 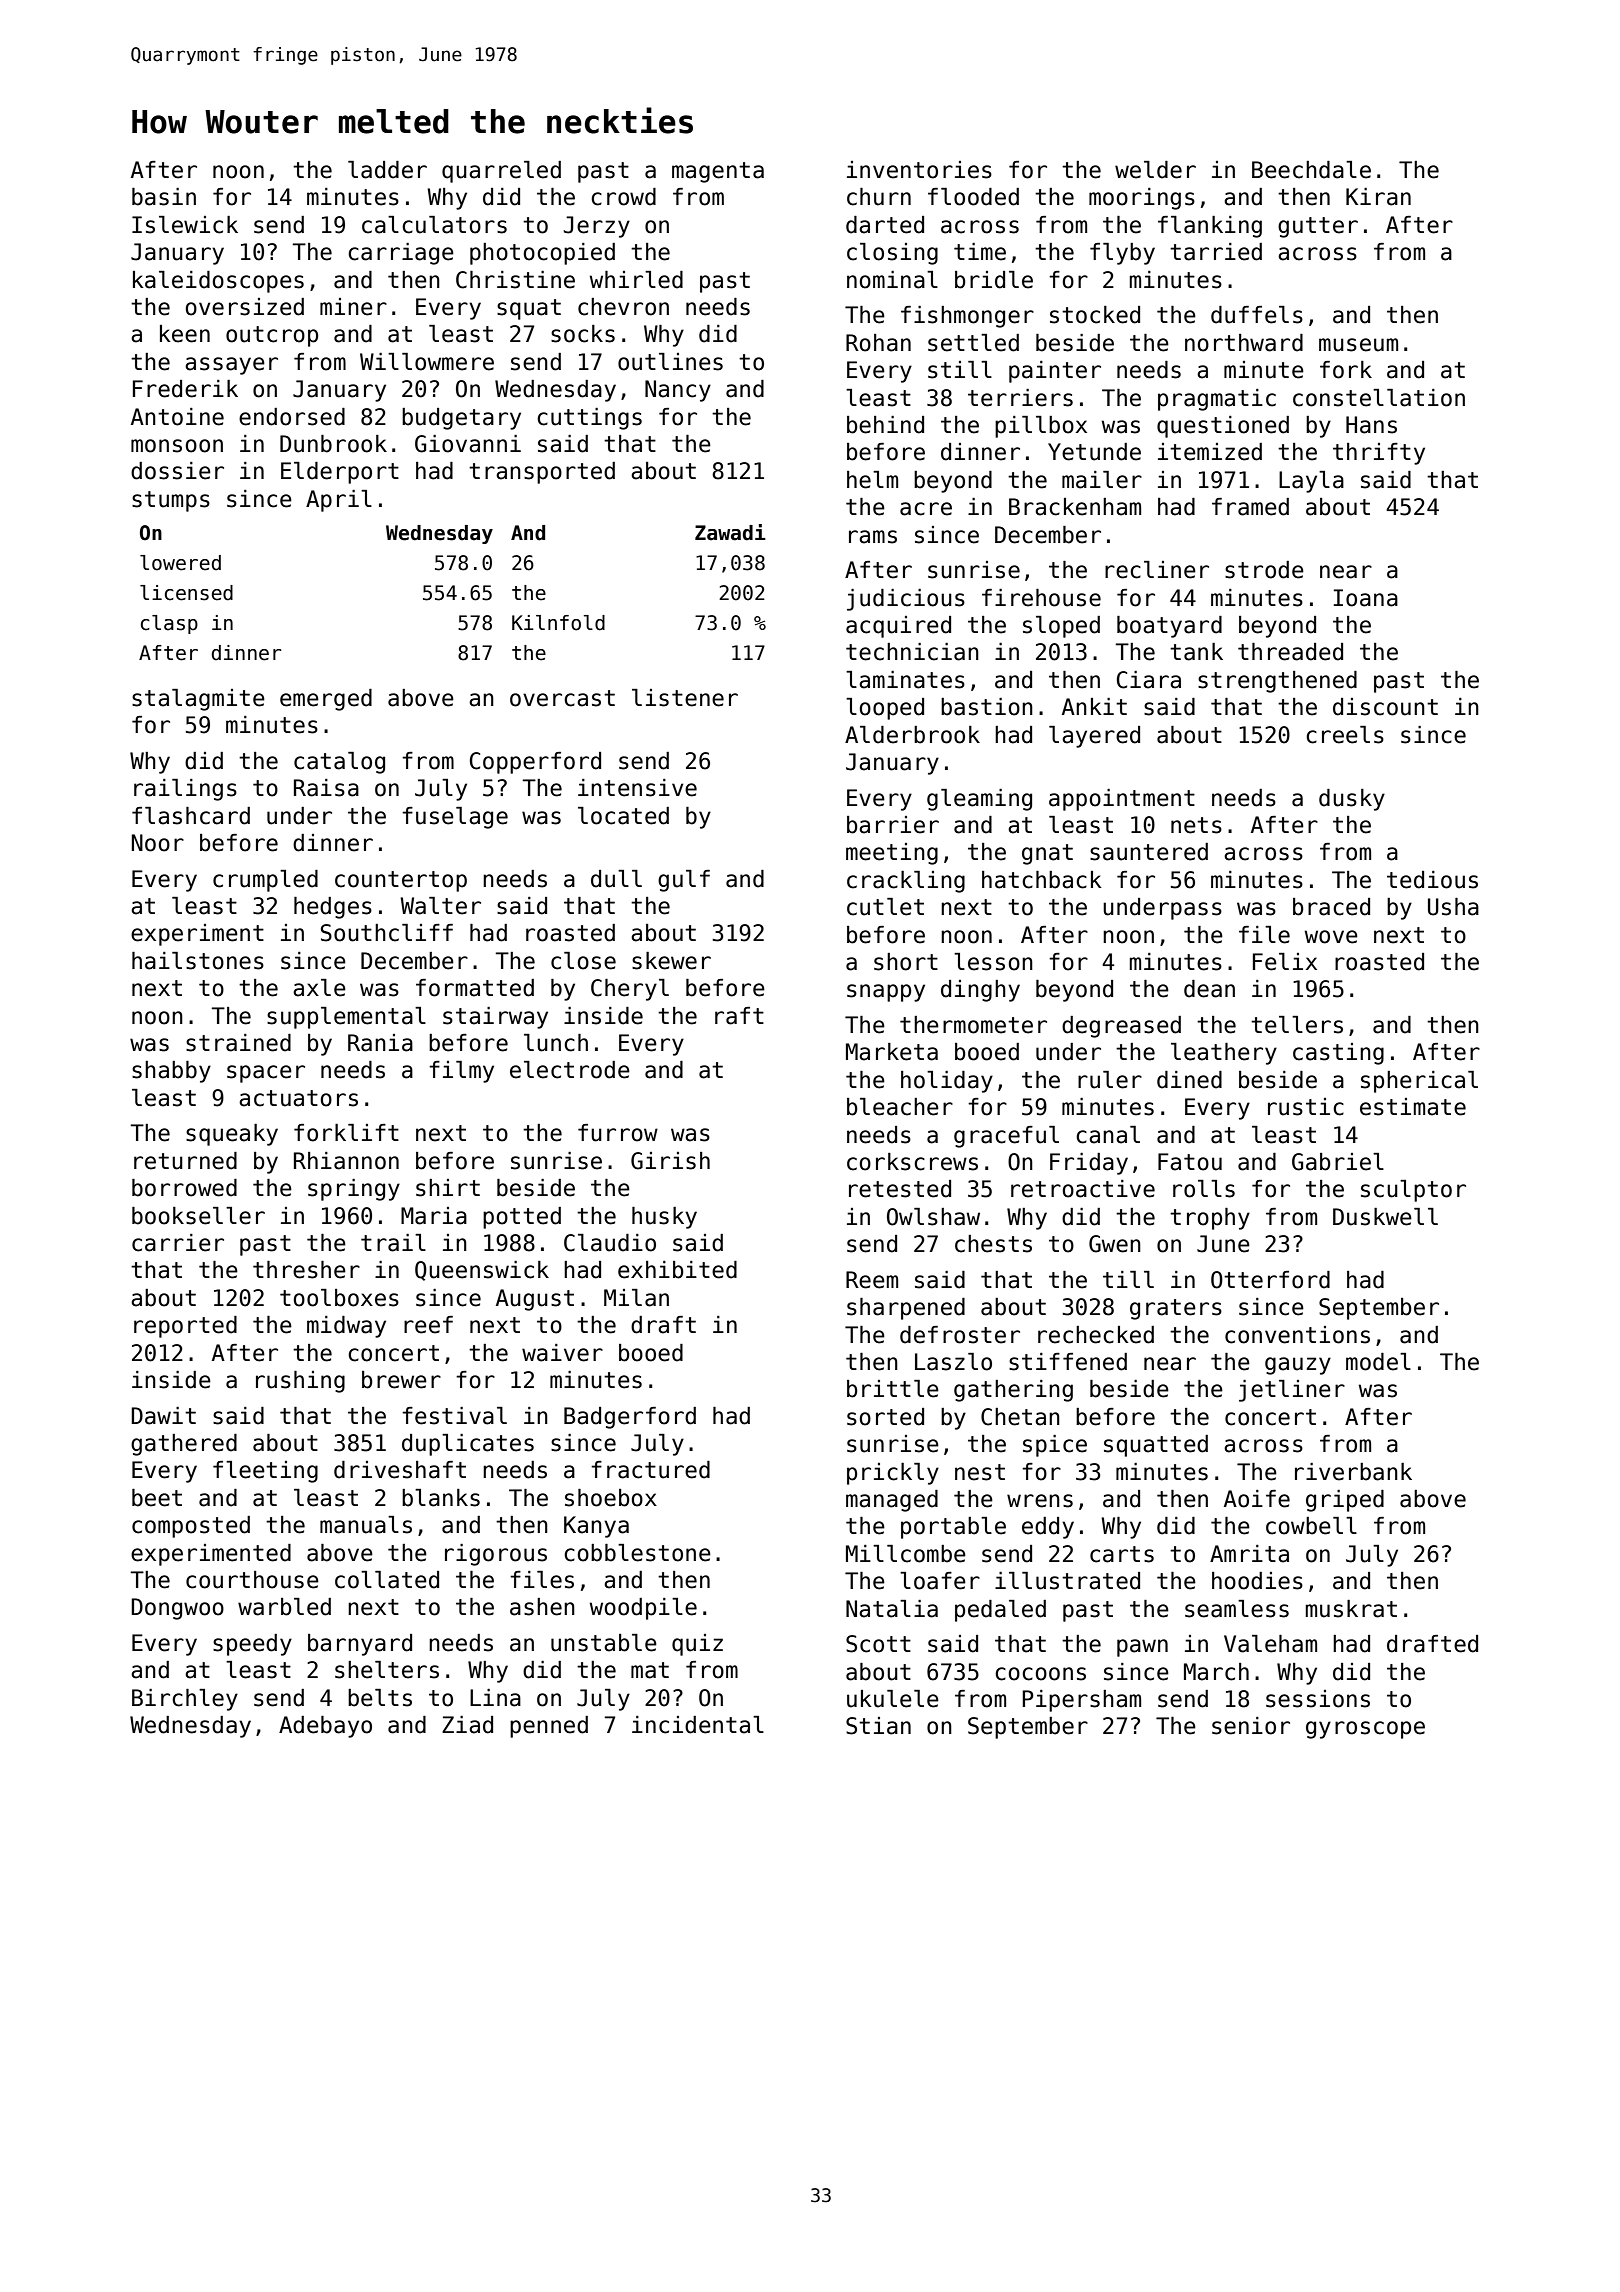 What do you see at coordinates (670, 362) in the screenshot?
I see `outlines` at bounding box center [670, 362].
